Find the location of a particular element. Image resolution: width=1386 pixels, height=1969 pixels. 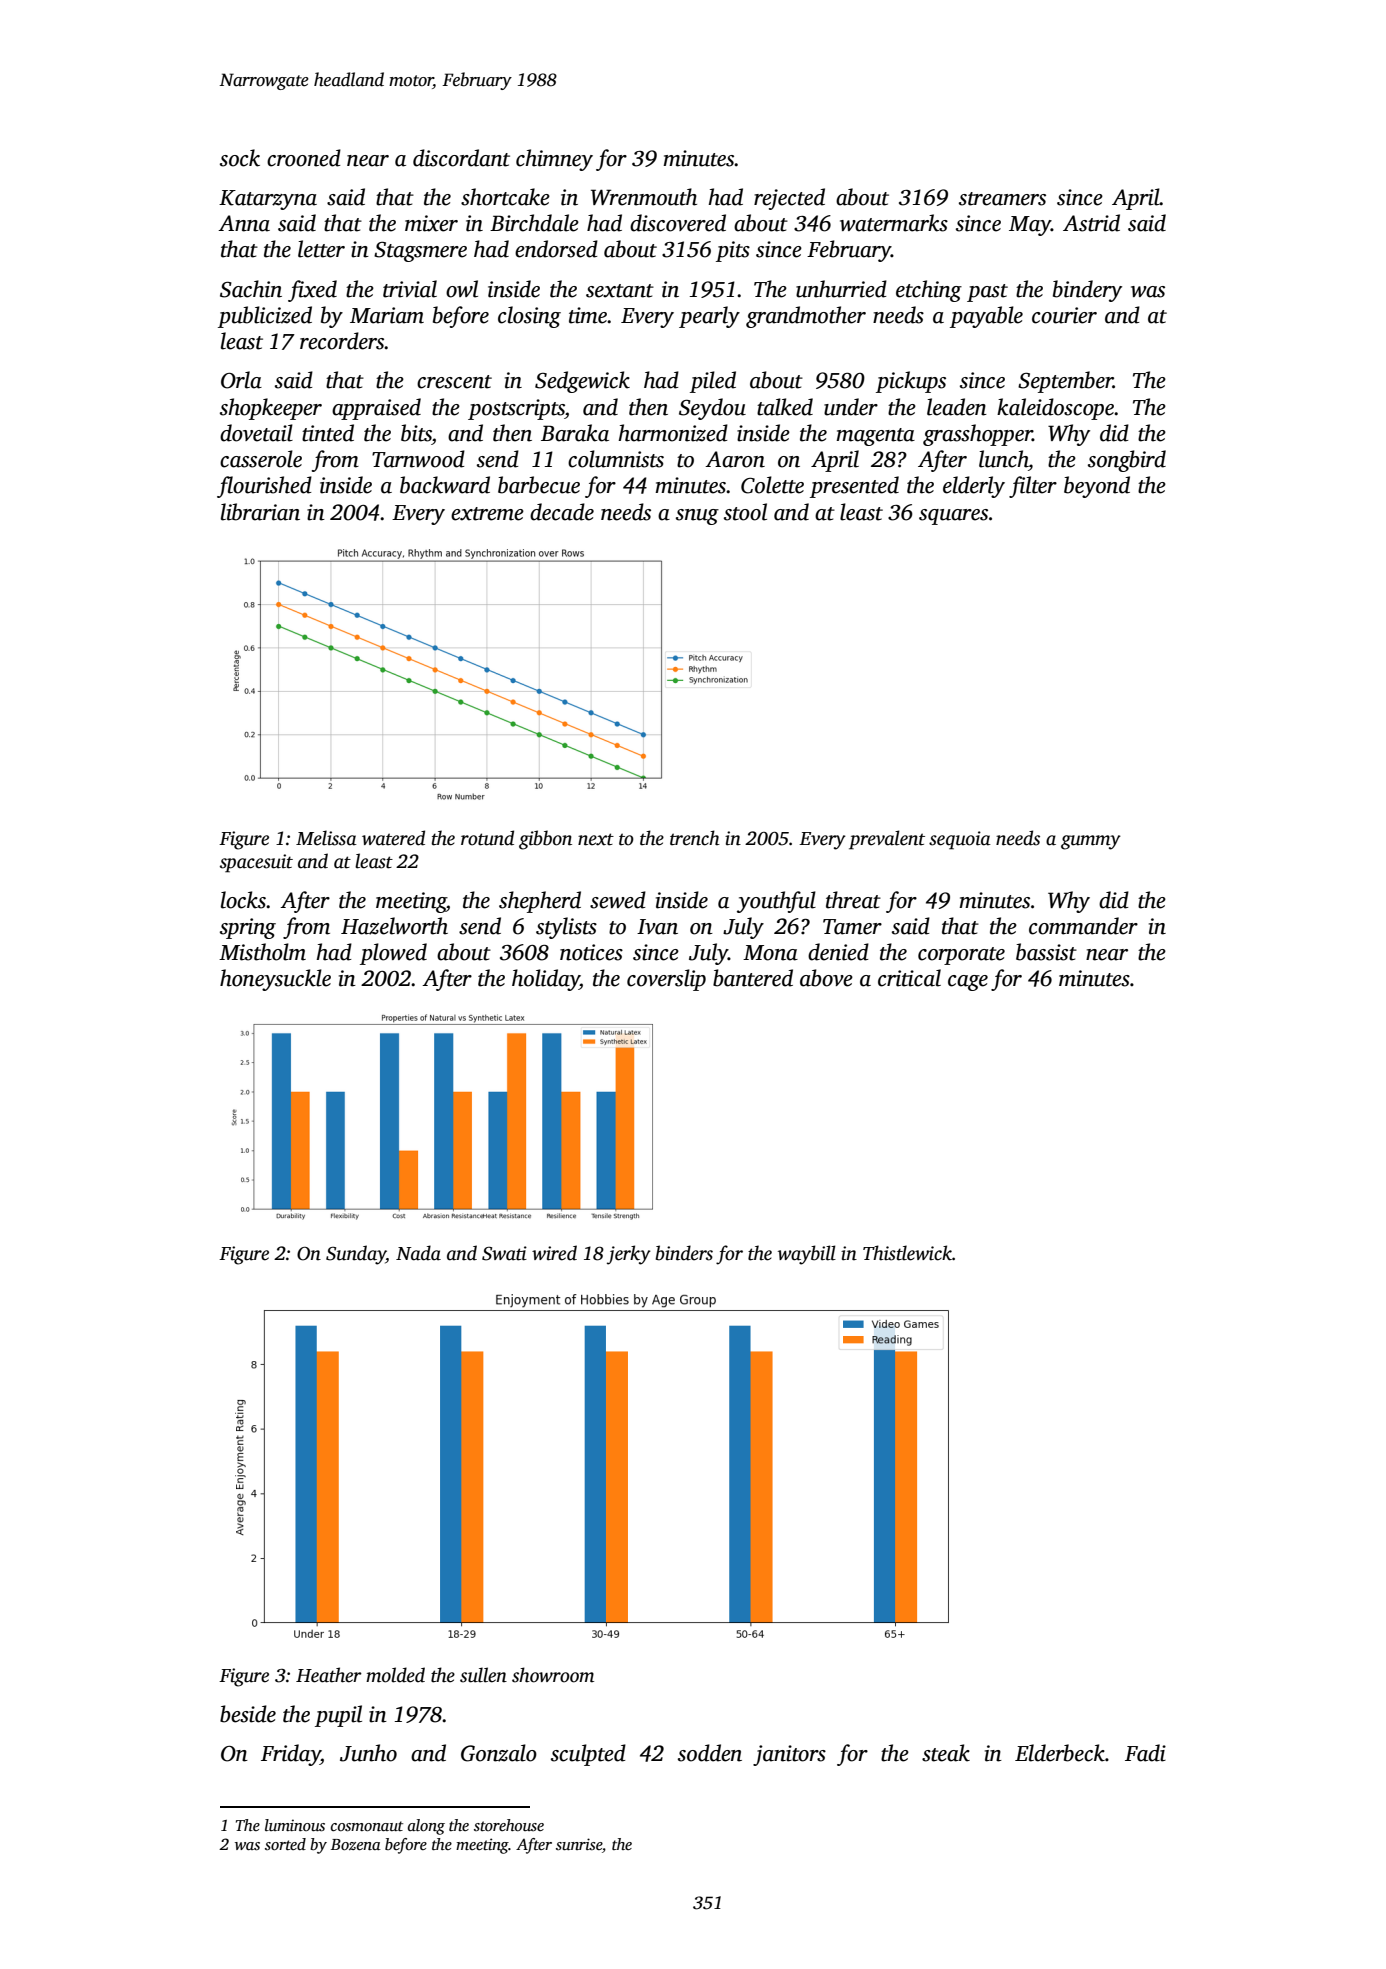

streamers is located at coordinates (1002, 199).
